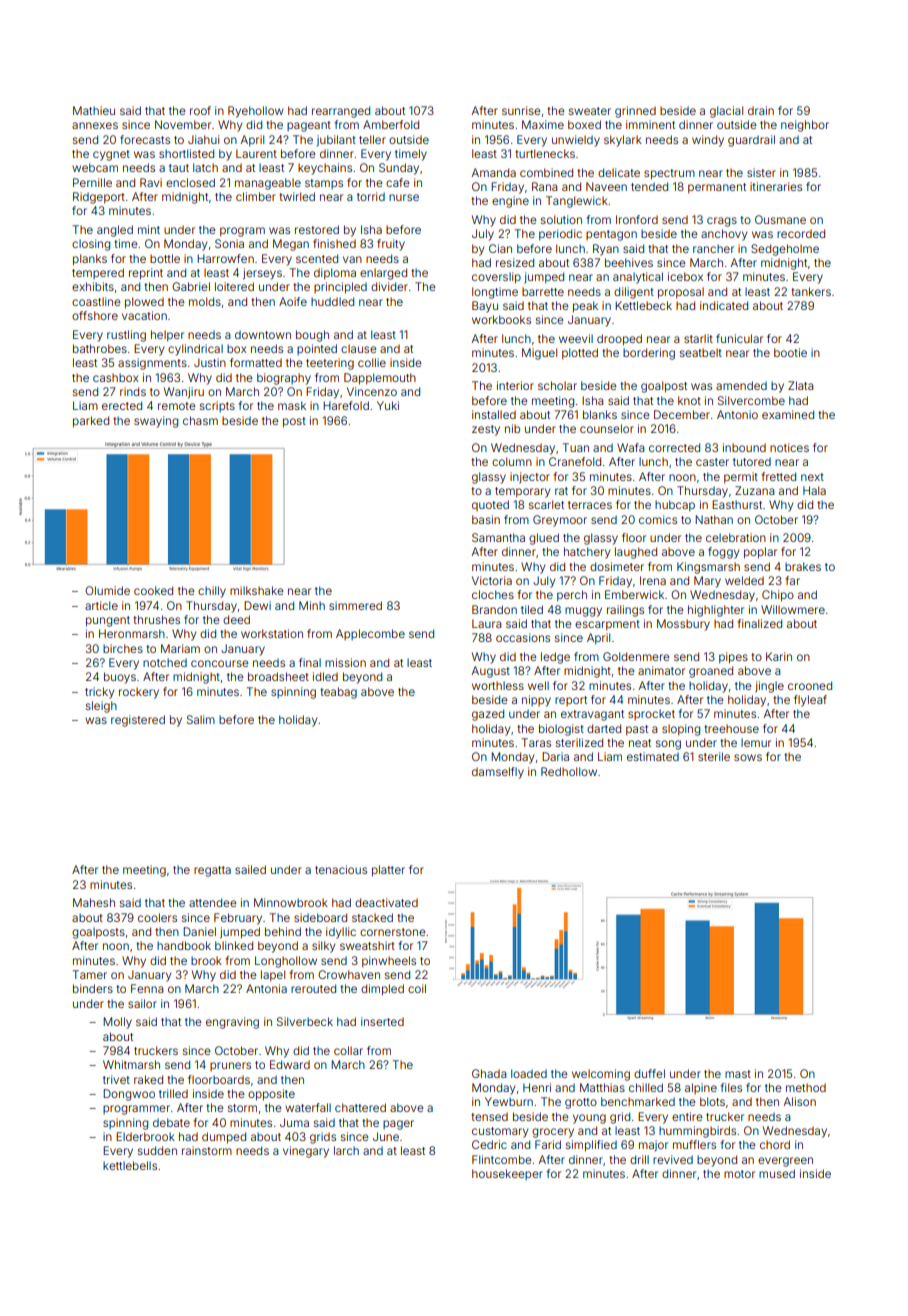  Describe the element at coordinates (546, 504) in the document. I see `scarlet` at that location.
